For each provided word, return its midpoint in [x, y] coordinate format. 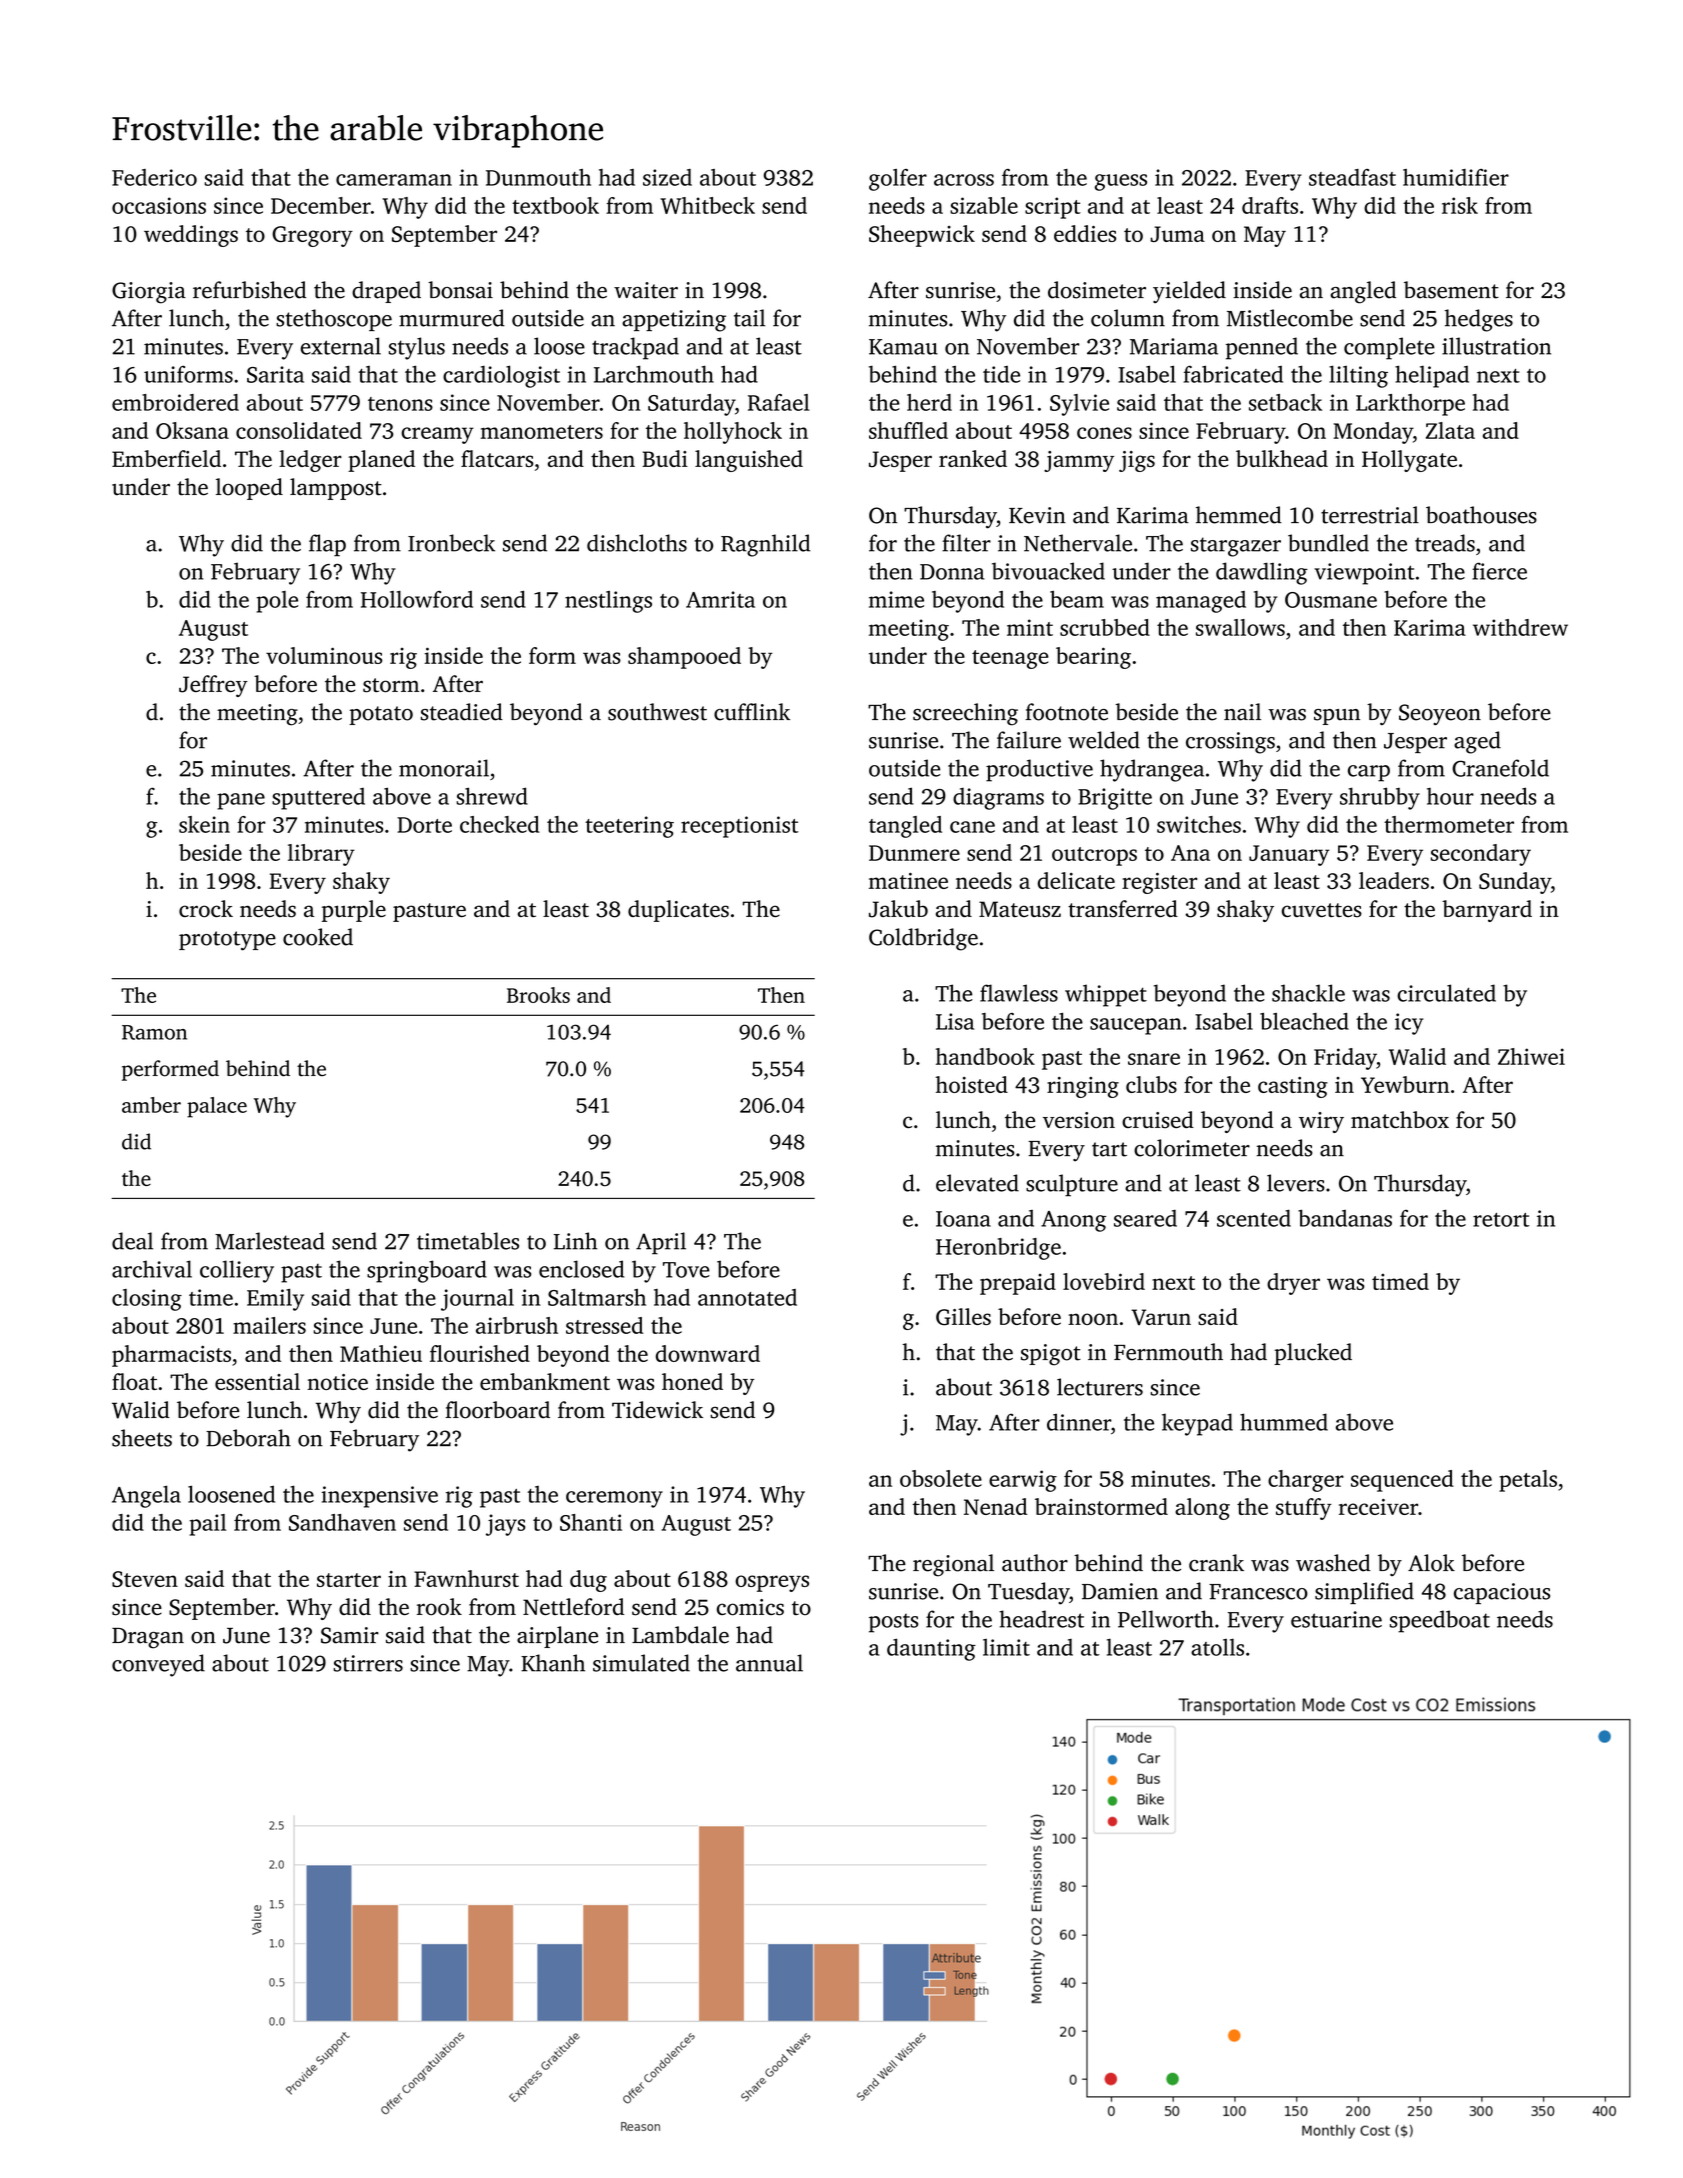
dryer [1293, 1284]
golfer [898, 180]
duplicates [678, 911]
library [321, 855]
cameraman [394, 180]
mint [1030, 627]
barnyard [1487, 911]
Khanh [553, 1663]
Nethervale [1078, 543]
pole [277, 602]
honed [692, 1381]
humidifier [1456, 177]
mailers [269, 1325]
